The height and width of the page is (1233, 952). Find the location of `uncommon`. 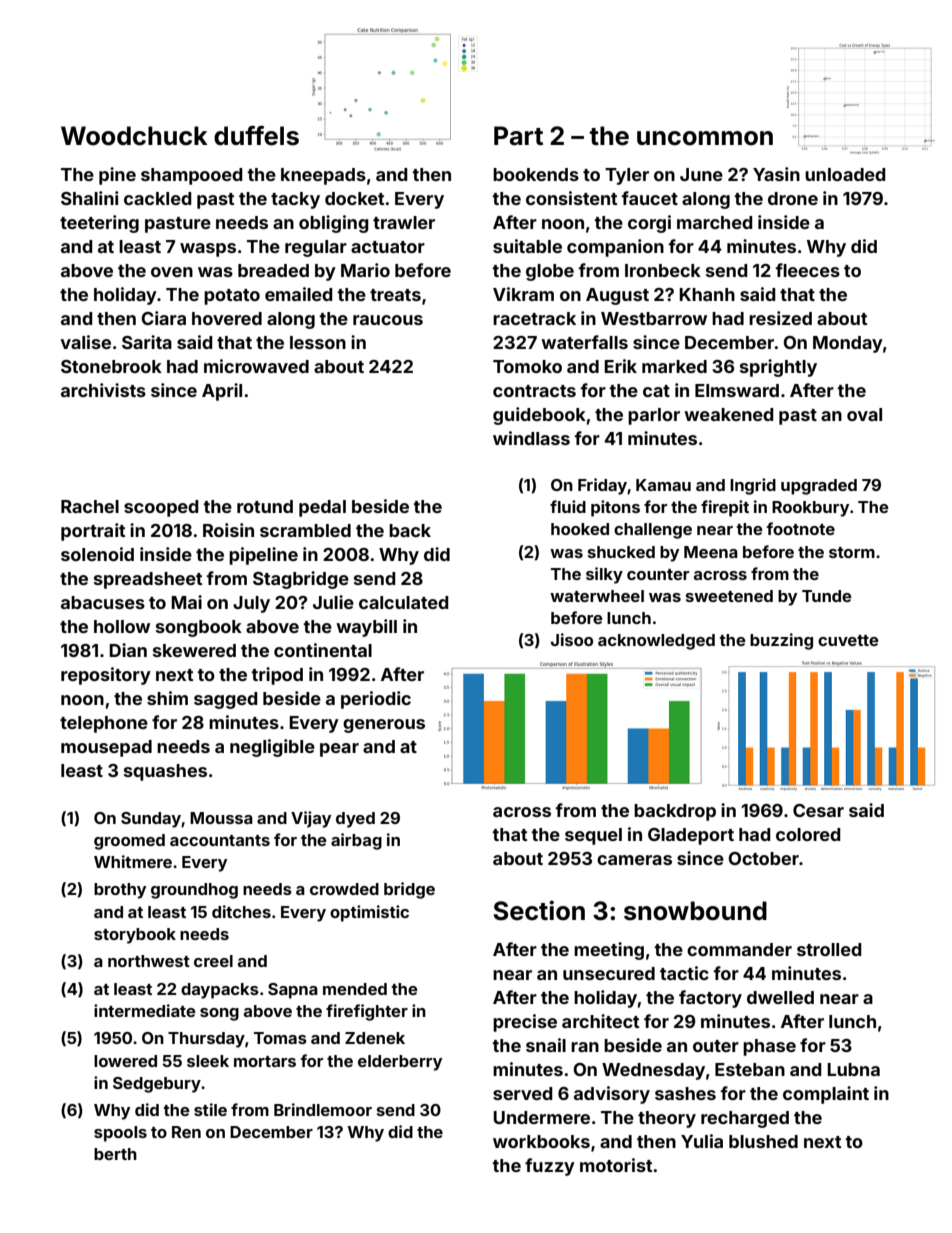

uncommon is located at coordinates (705, 138).
